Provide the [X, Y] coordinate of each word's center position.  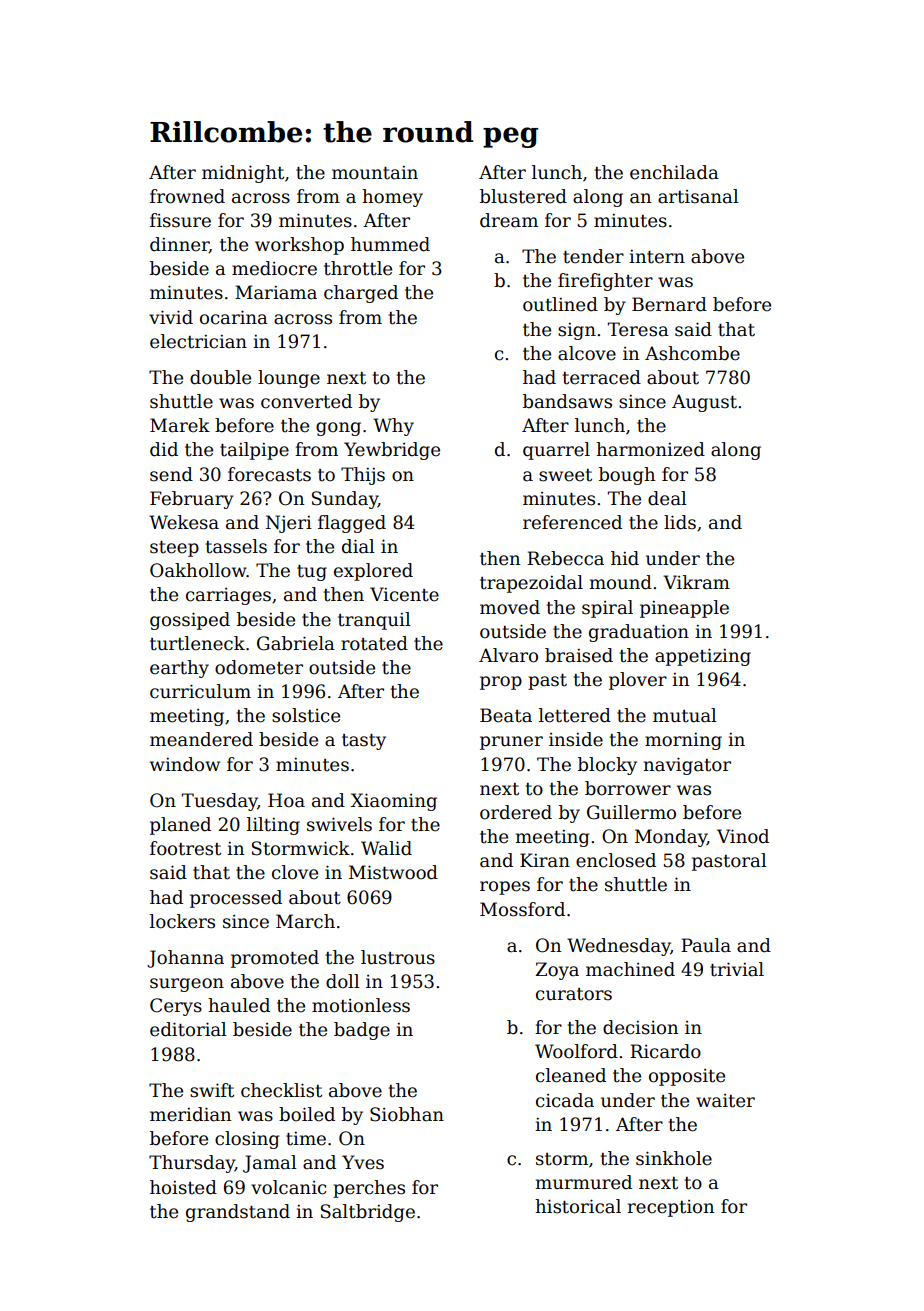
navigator [687, 766]
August [704, 403]
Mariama [276, 292]
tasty [364, 742]
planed [180, 826]
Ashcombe [692, 353]
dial [358, 546]
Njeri [289, 524]
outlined [560, 304]
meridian [190, 1114]
